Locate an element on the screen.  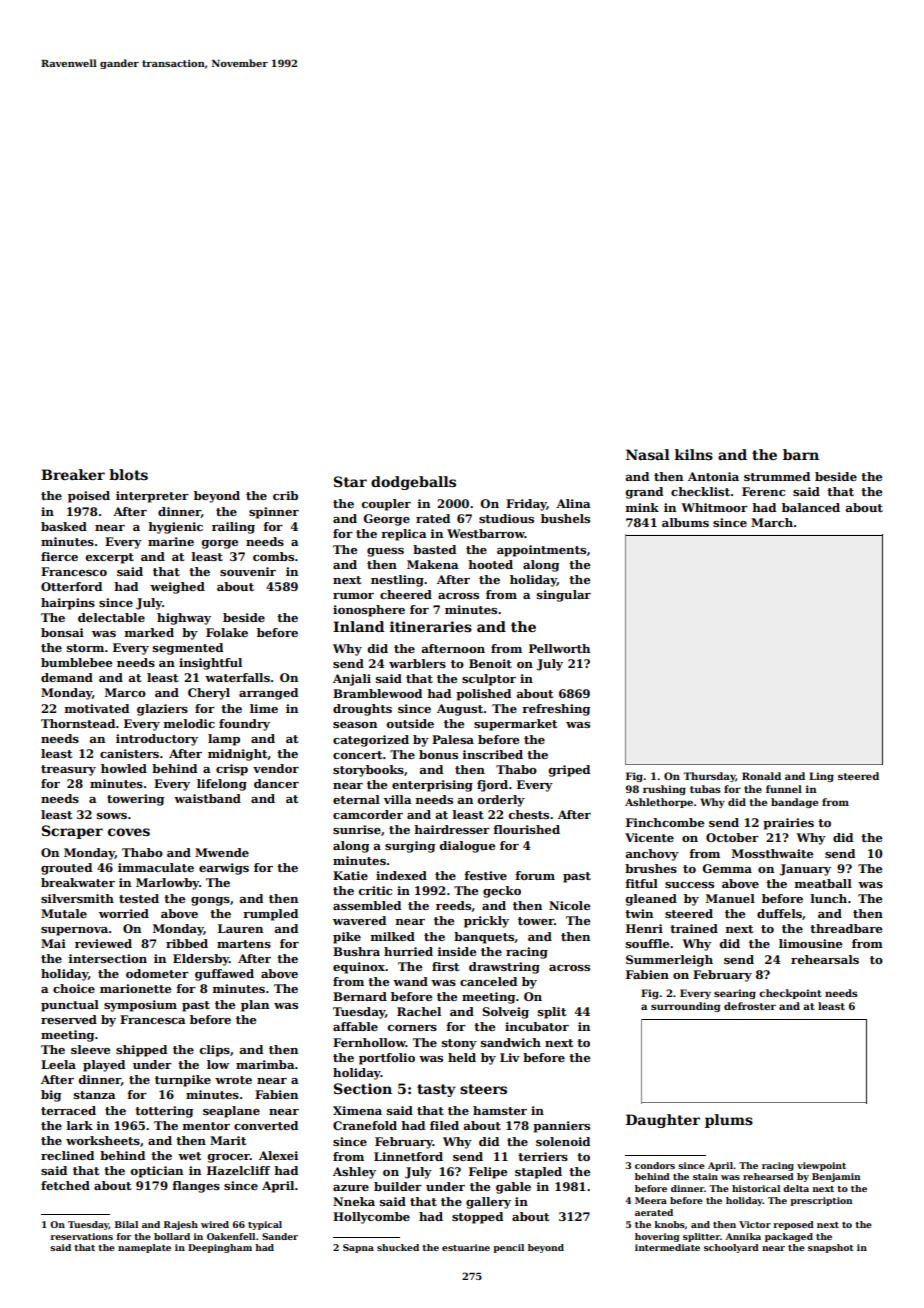
Thursday is located at coordinates (709, 777).
